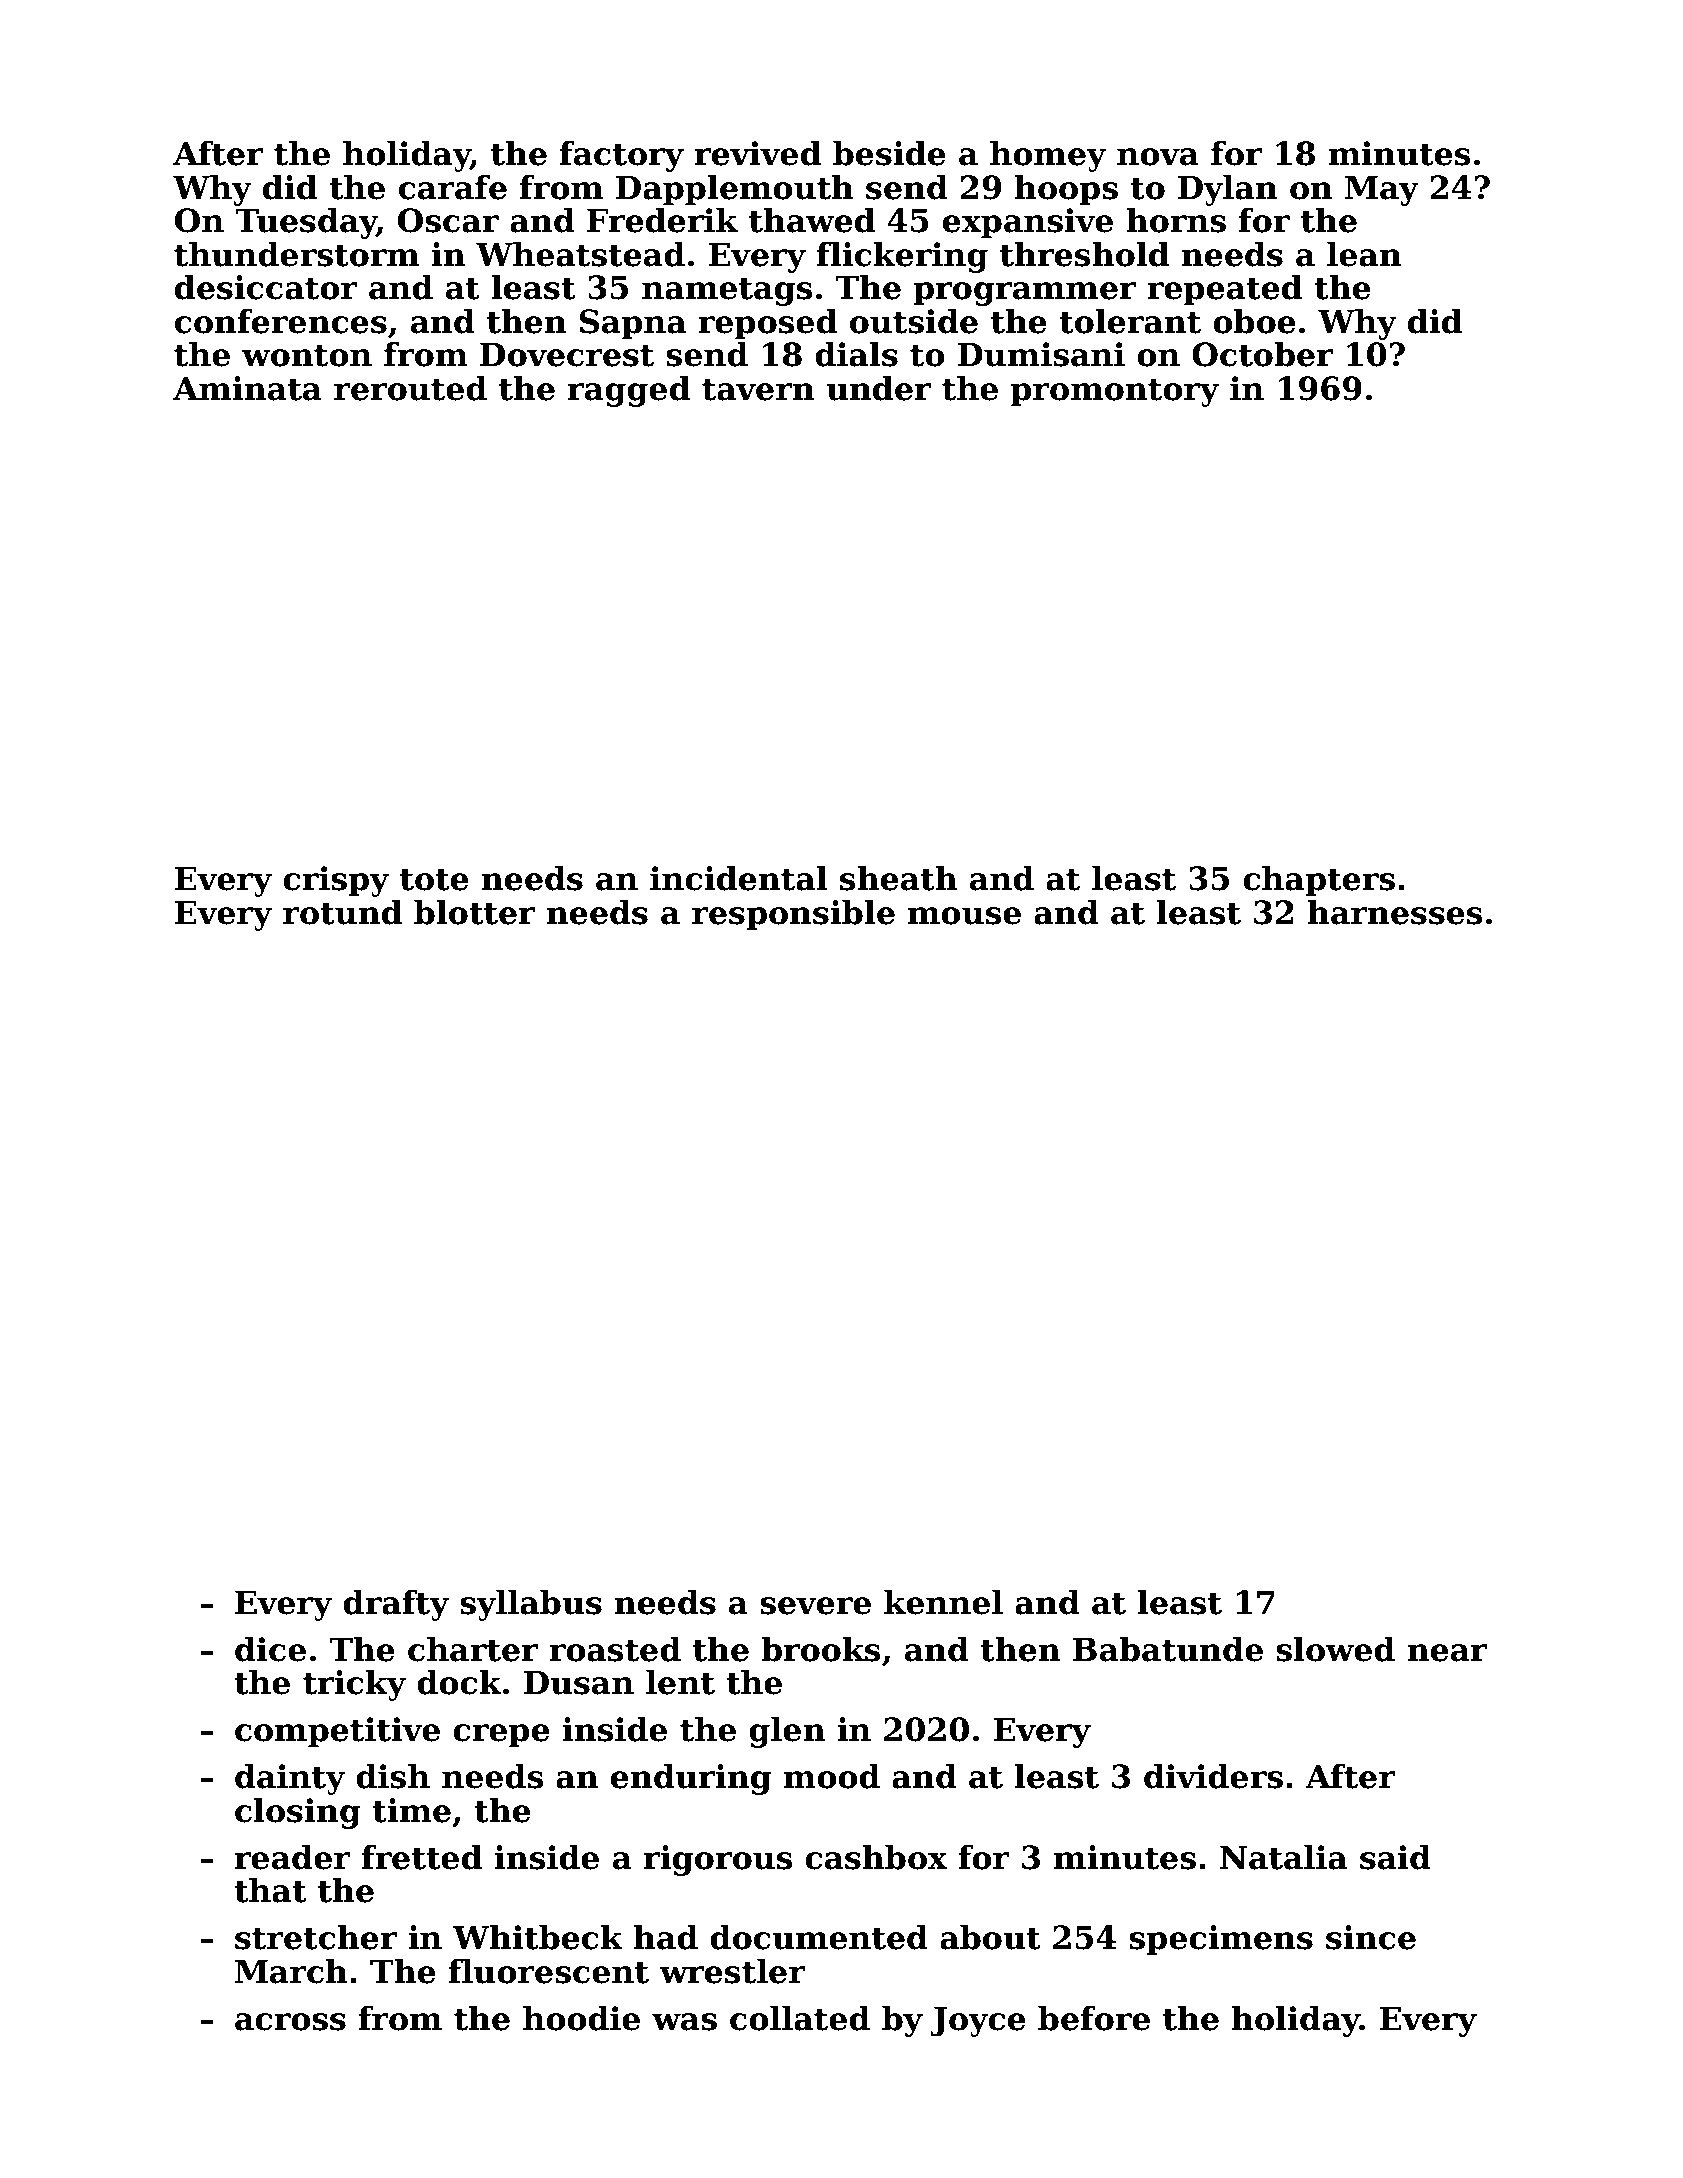 This image has width=1683, height=2178. I want to click on tolerant, so click(1130, 321).
